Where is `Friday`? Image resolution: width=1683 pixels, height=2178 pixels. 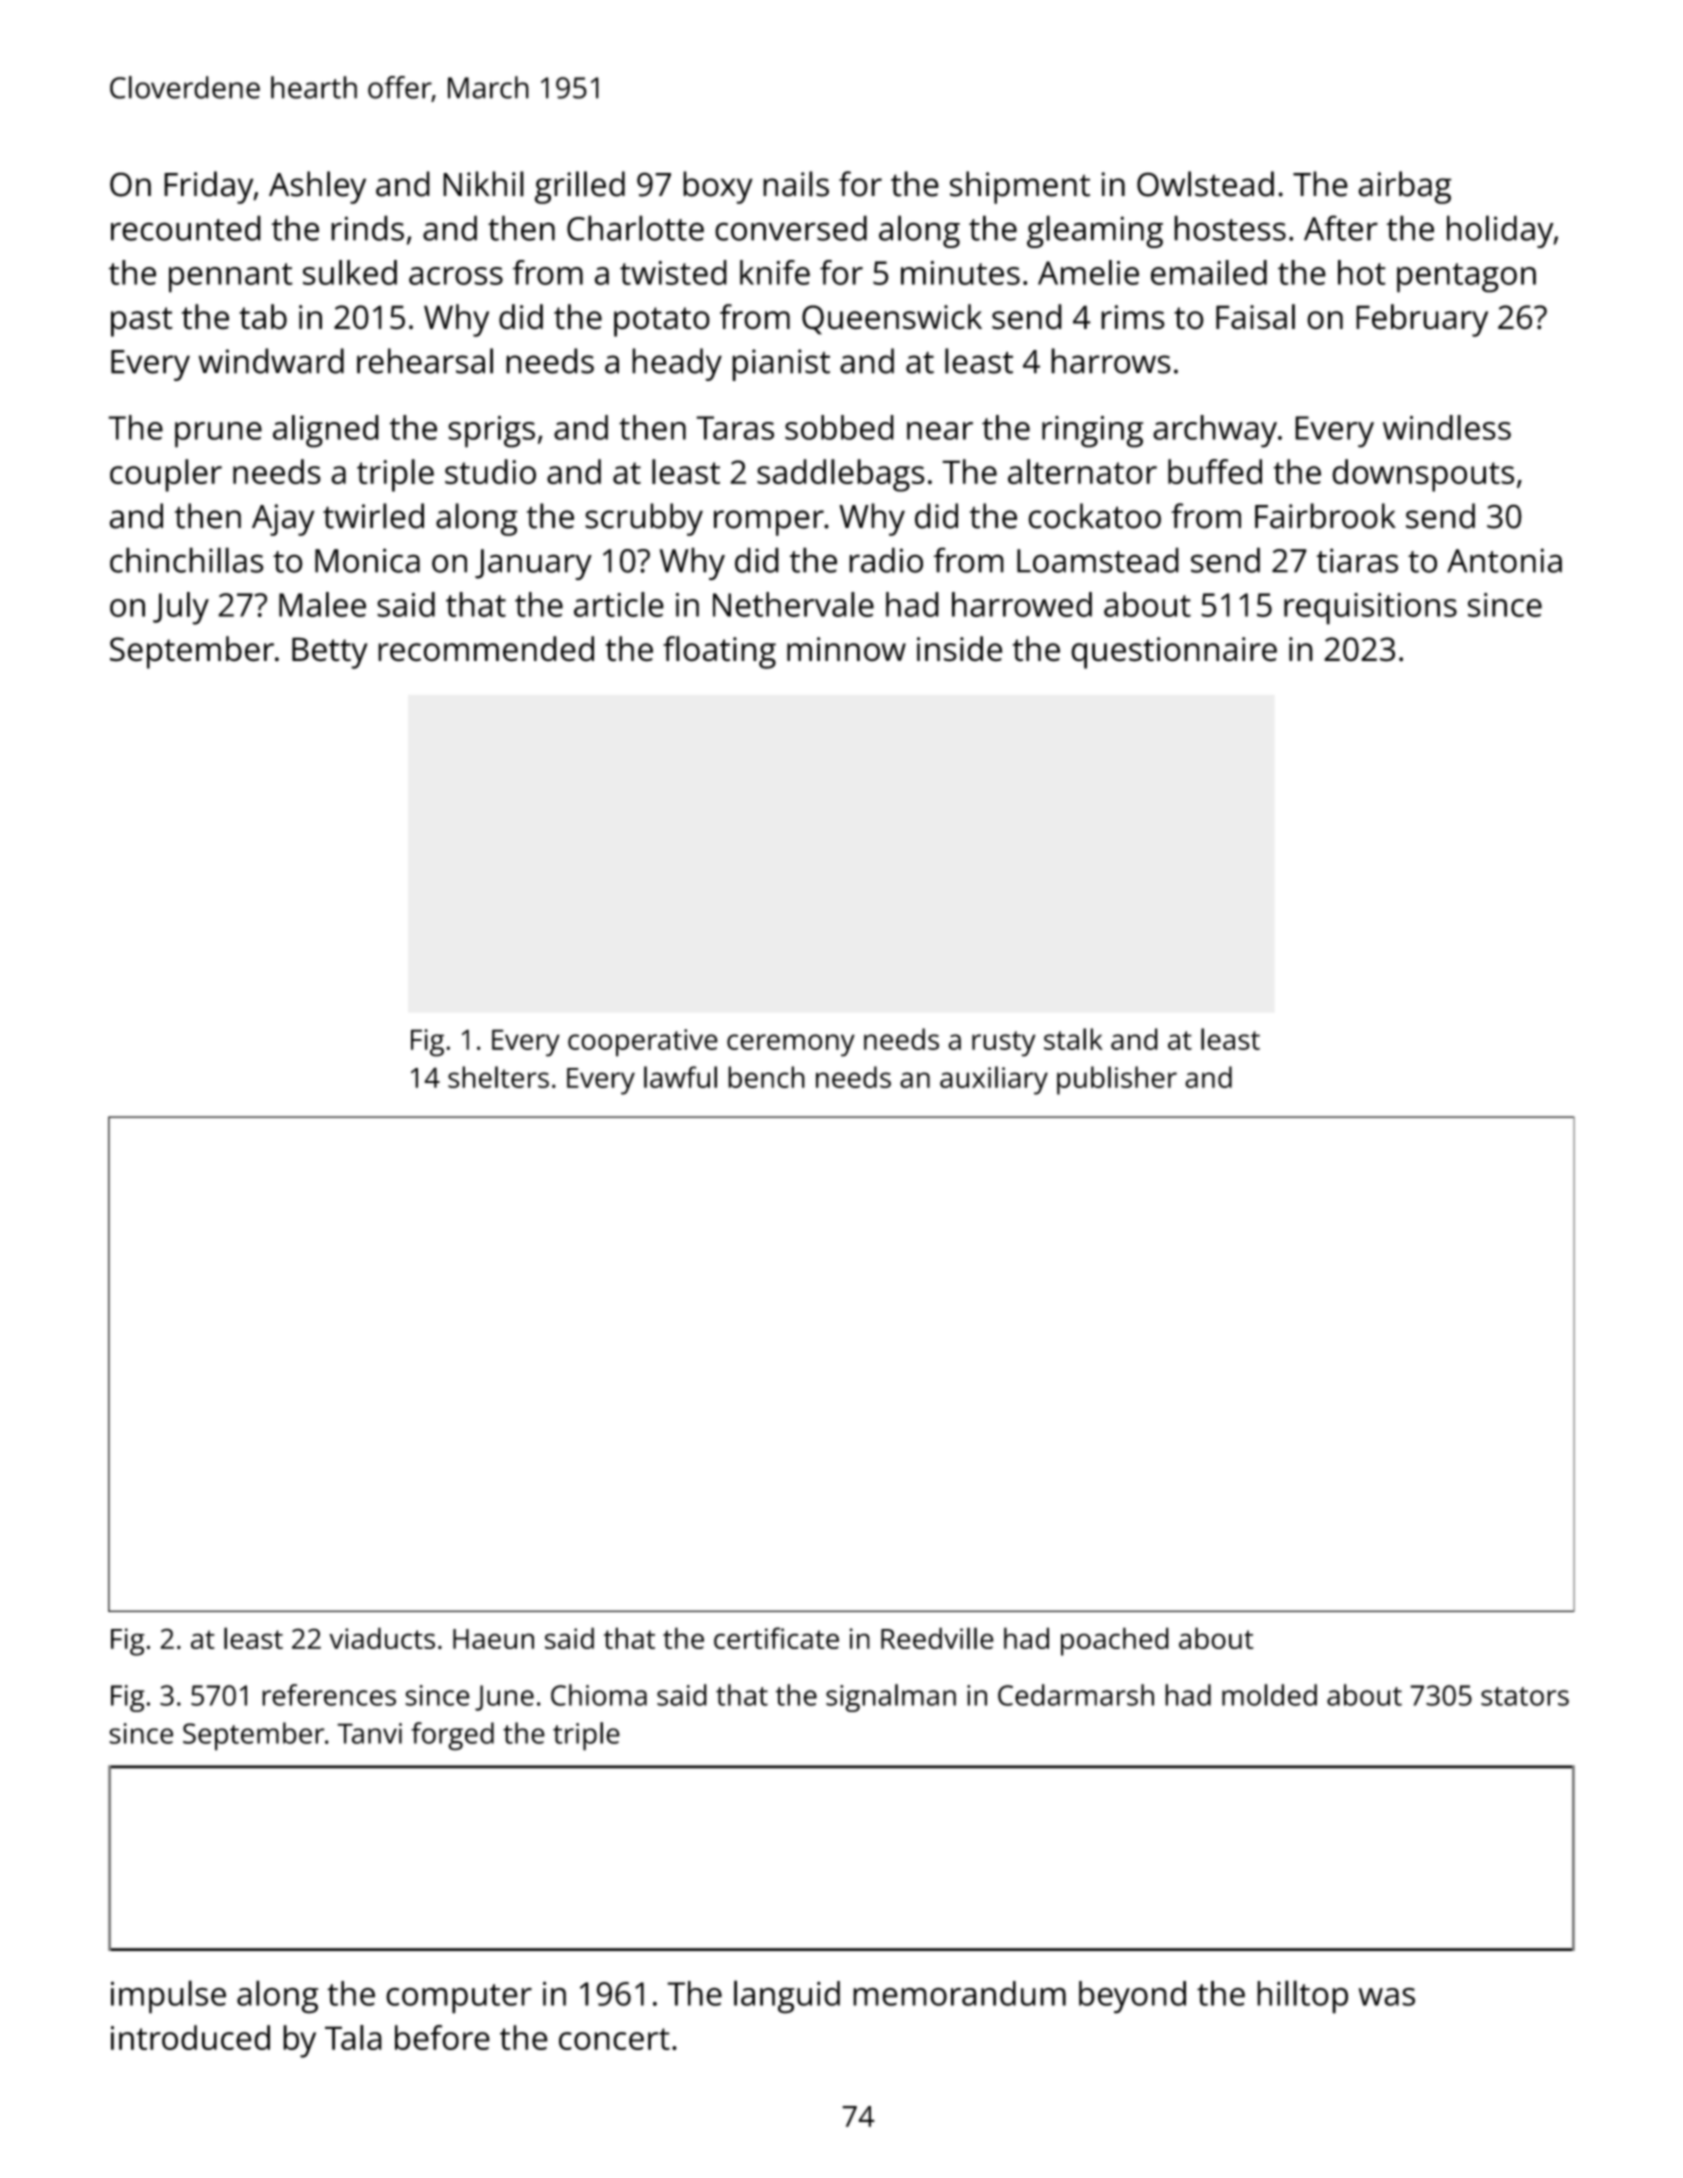 Friday is located at coordinates (208, 187).
